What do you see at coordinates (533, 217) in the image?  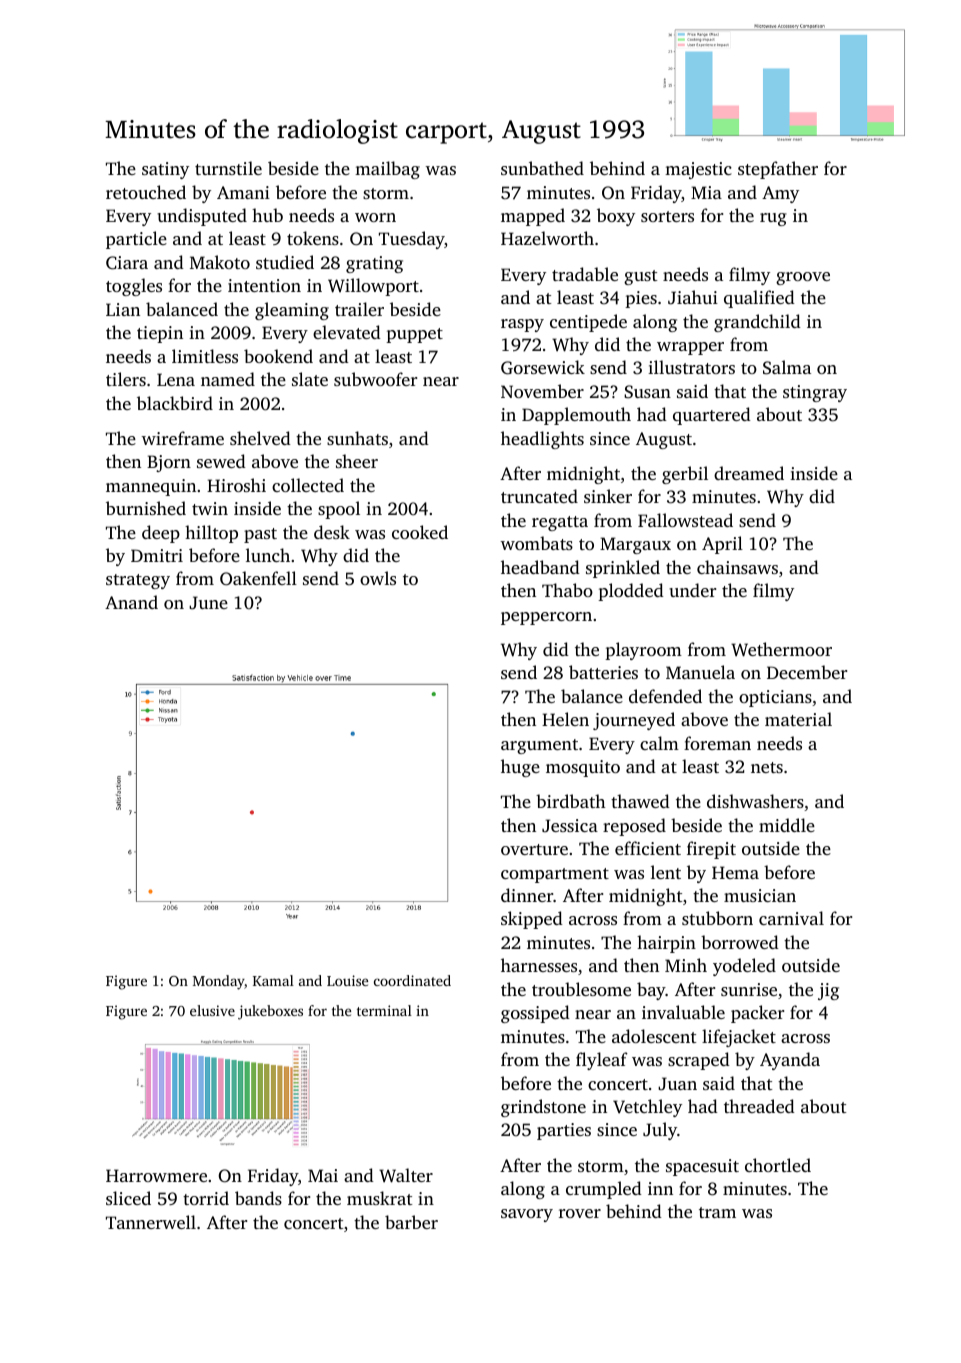 I see `mapped` at bounding box center [533, 217].
